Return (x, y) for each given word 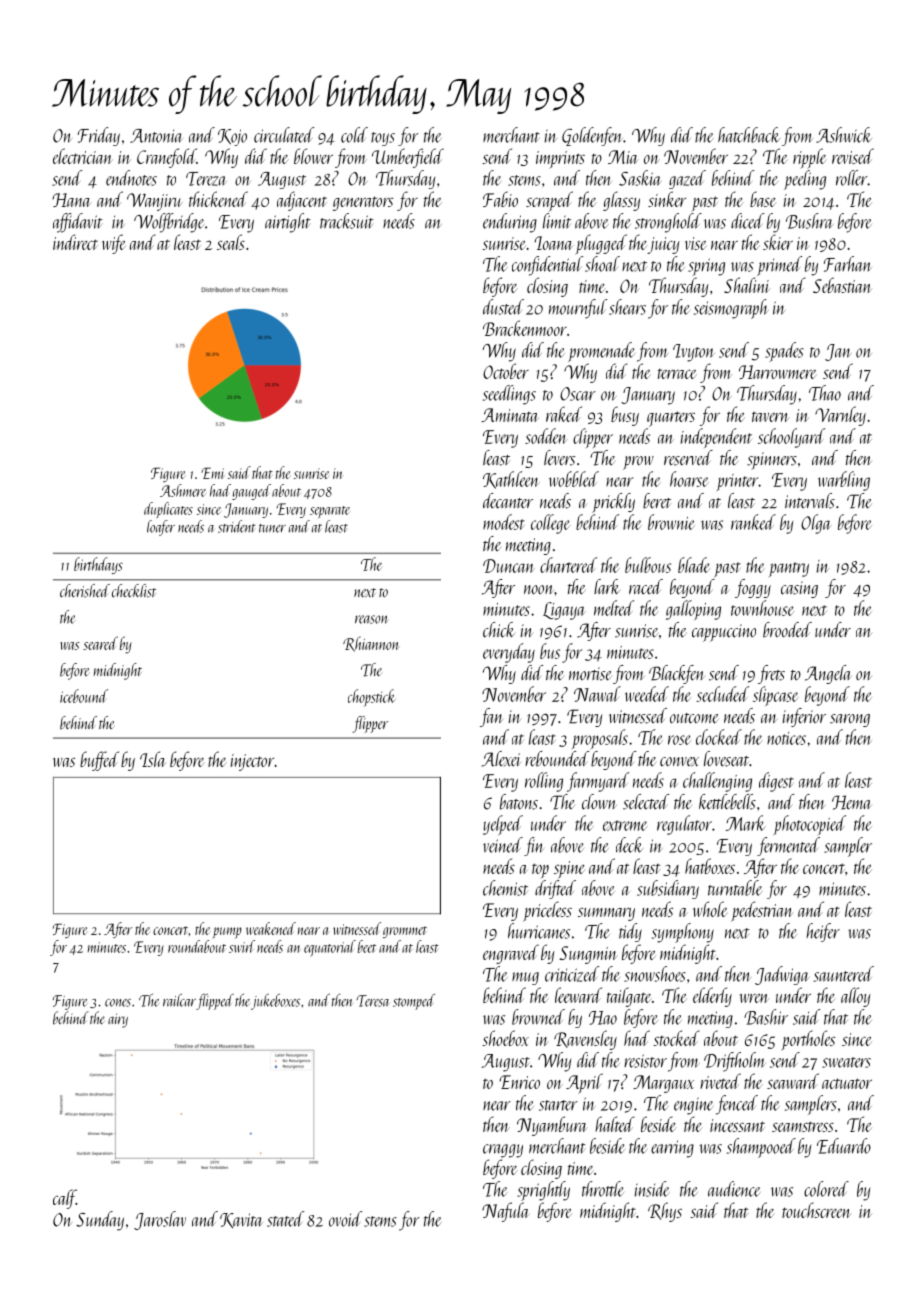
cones (118, 1003)
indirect (75, 242)
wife (113, 244)
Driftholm (735, 1062)
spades (784, 352)
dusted (503, 307)
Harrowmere (778, 372)
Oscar (578, 394)
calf (64, 1199)
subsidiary (668, 889)
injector (252, 762)
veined (503, 845)
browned (538, 1017)
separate (330, 512)
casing (799, 589)
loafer (161, 528)
